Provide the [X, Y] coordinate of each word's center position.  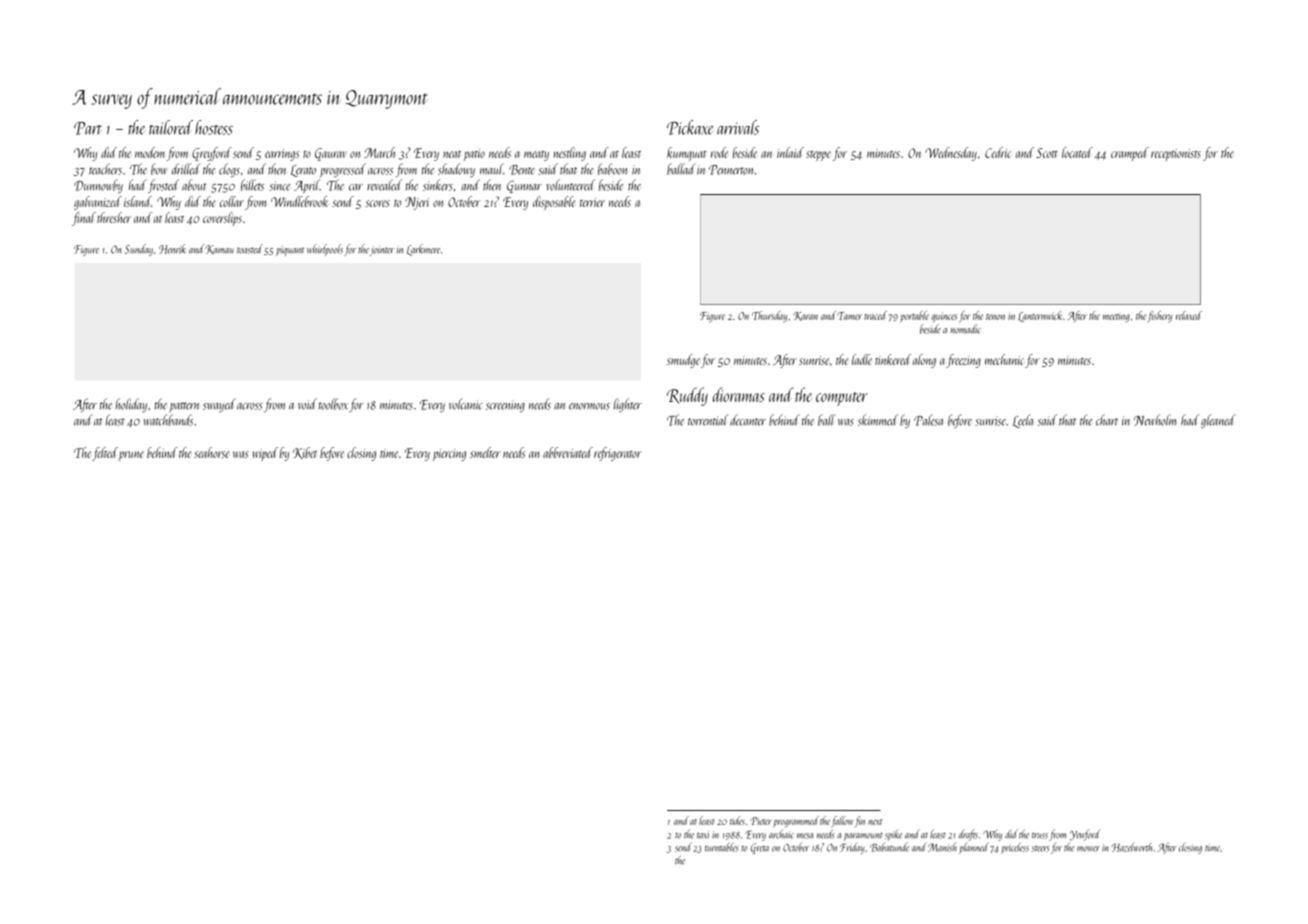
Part [88, 128]
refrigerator [618, 454]
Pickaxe [690, 127]
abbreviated [568, 452]
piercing [449, 455]
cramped [1130, 154]
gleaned [1218, 421]
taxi [703, 835]
